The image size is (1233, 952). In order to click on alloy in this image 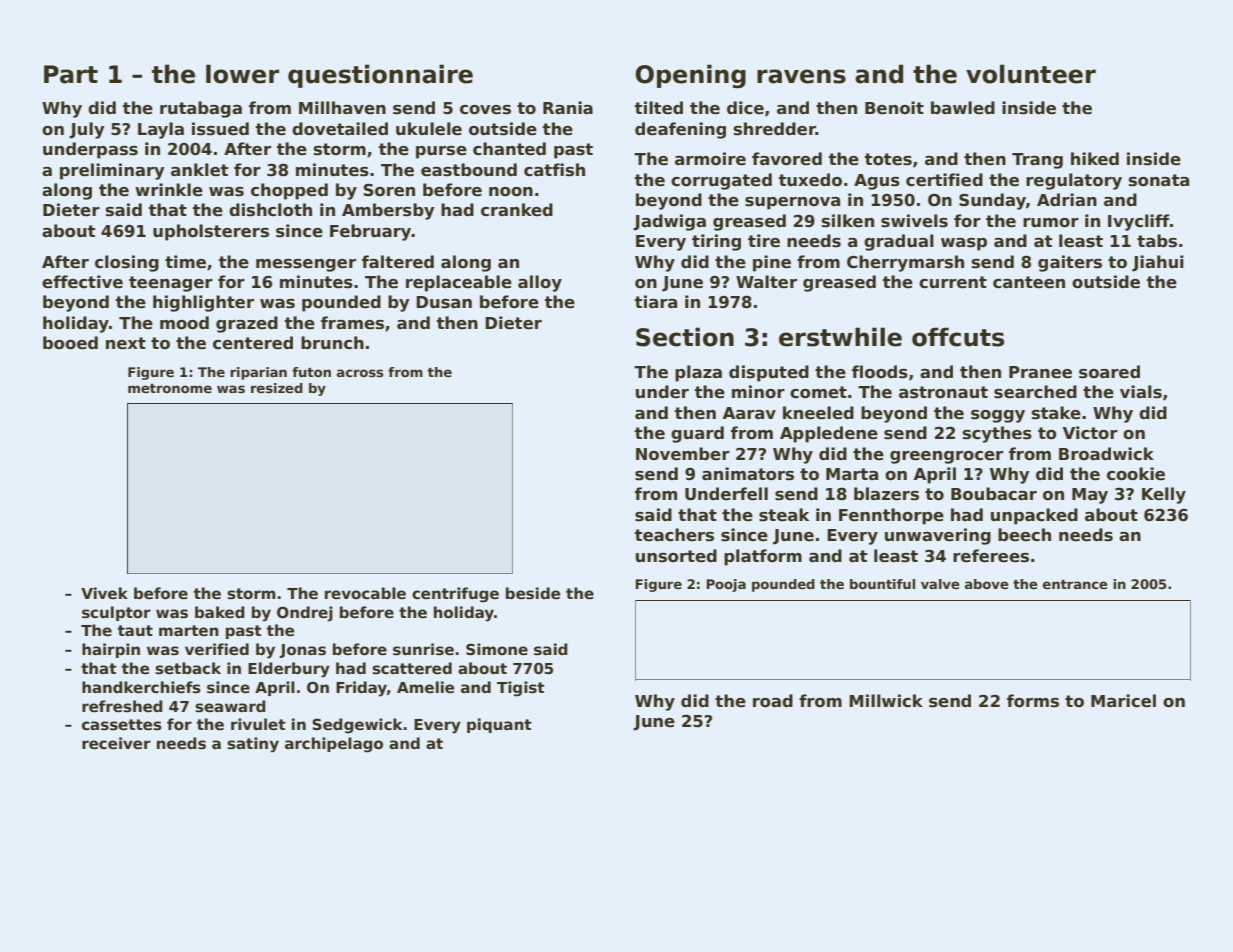, I will do `click(540, 283)`.
